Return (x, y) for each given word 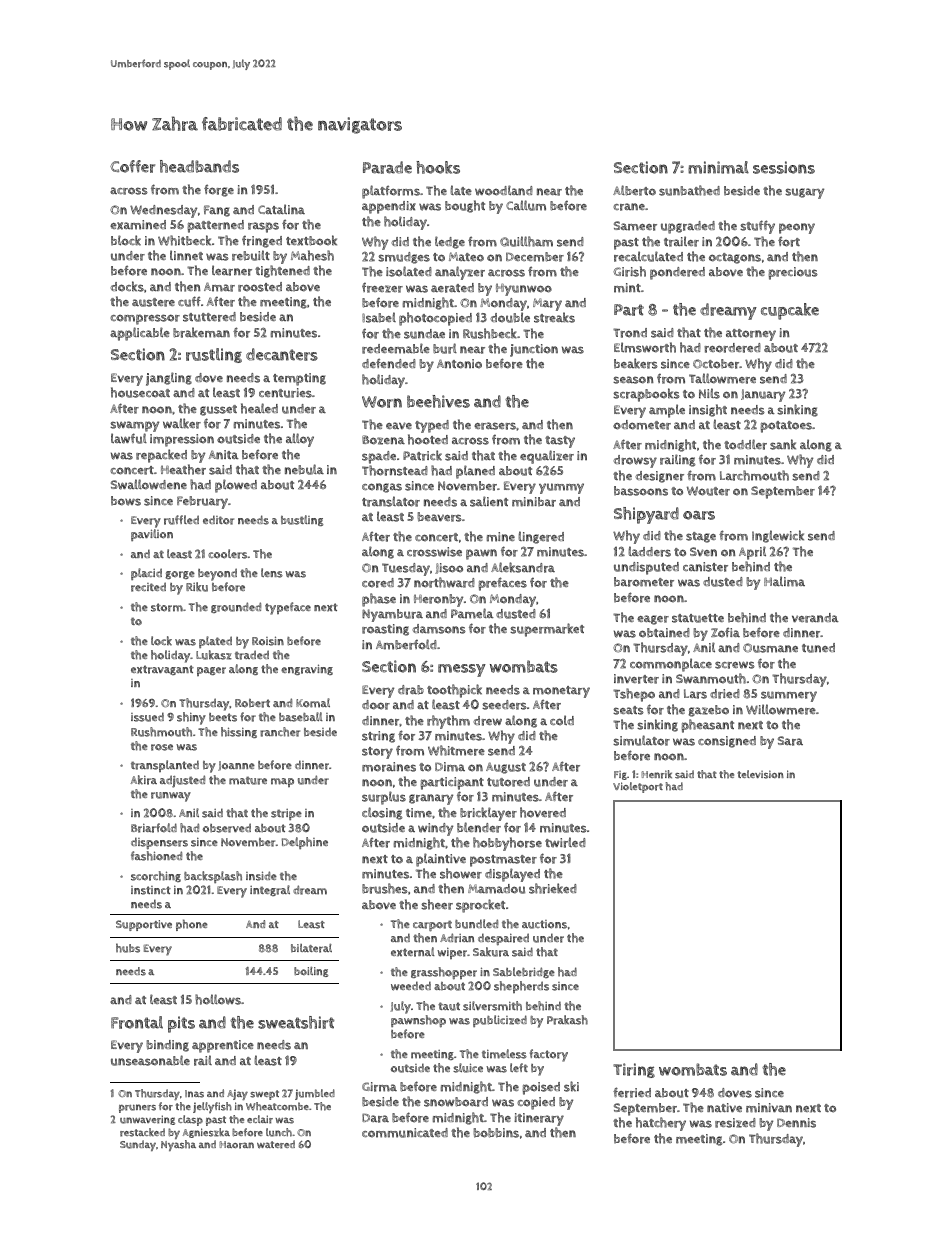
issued (147, 717)
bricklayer (488, 814)
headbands (199, 166)
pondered (677, 273)
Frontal (137, 1022)
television (761, 774)
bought (465, 206)
